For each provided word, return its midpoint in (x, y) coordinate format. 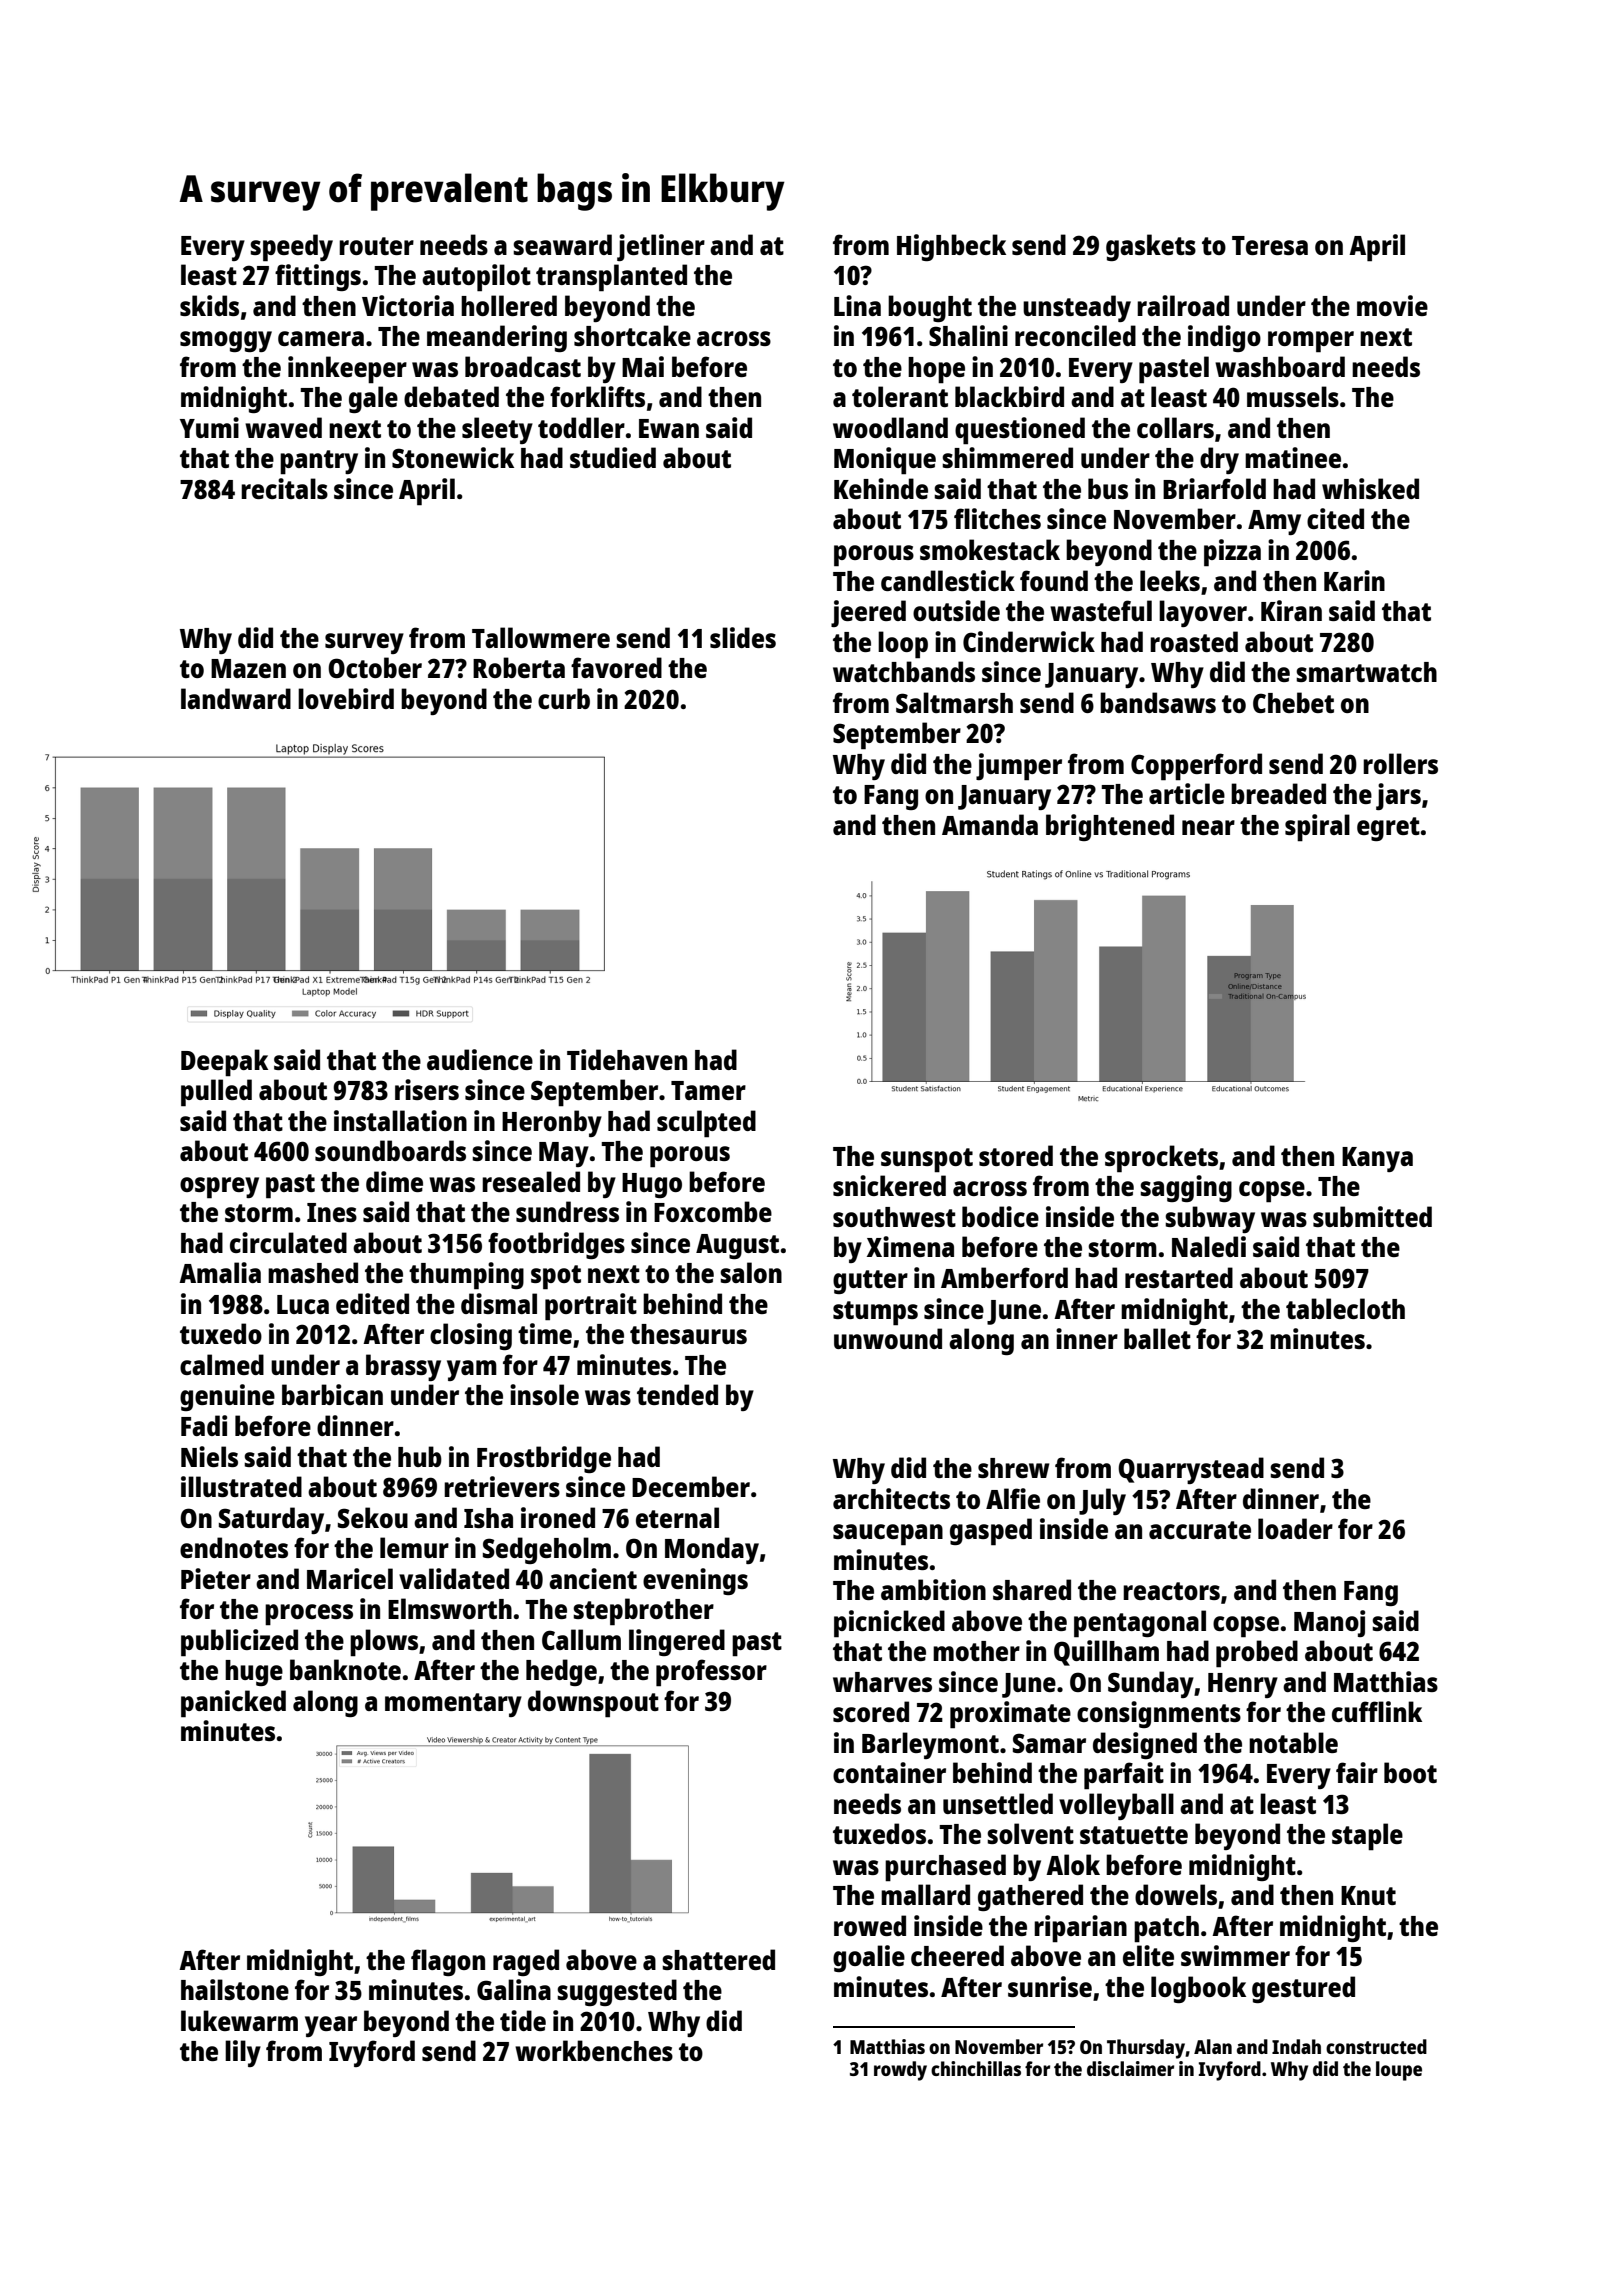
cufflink (1377, 1711)
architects (891, 1498)
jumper (1019, 767)
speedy (291, 248)
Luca (303, 1304)
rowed (870, 1925)
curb (564, 698)
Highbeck (951, 247)
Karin (1354, 580)
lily (243, 2053)
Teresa (1270, 245)
